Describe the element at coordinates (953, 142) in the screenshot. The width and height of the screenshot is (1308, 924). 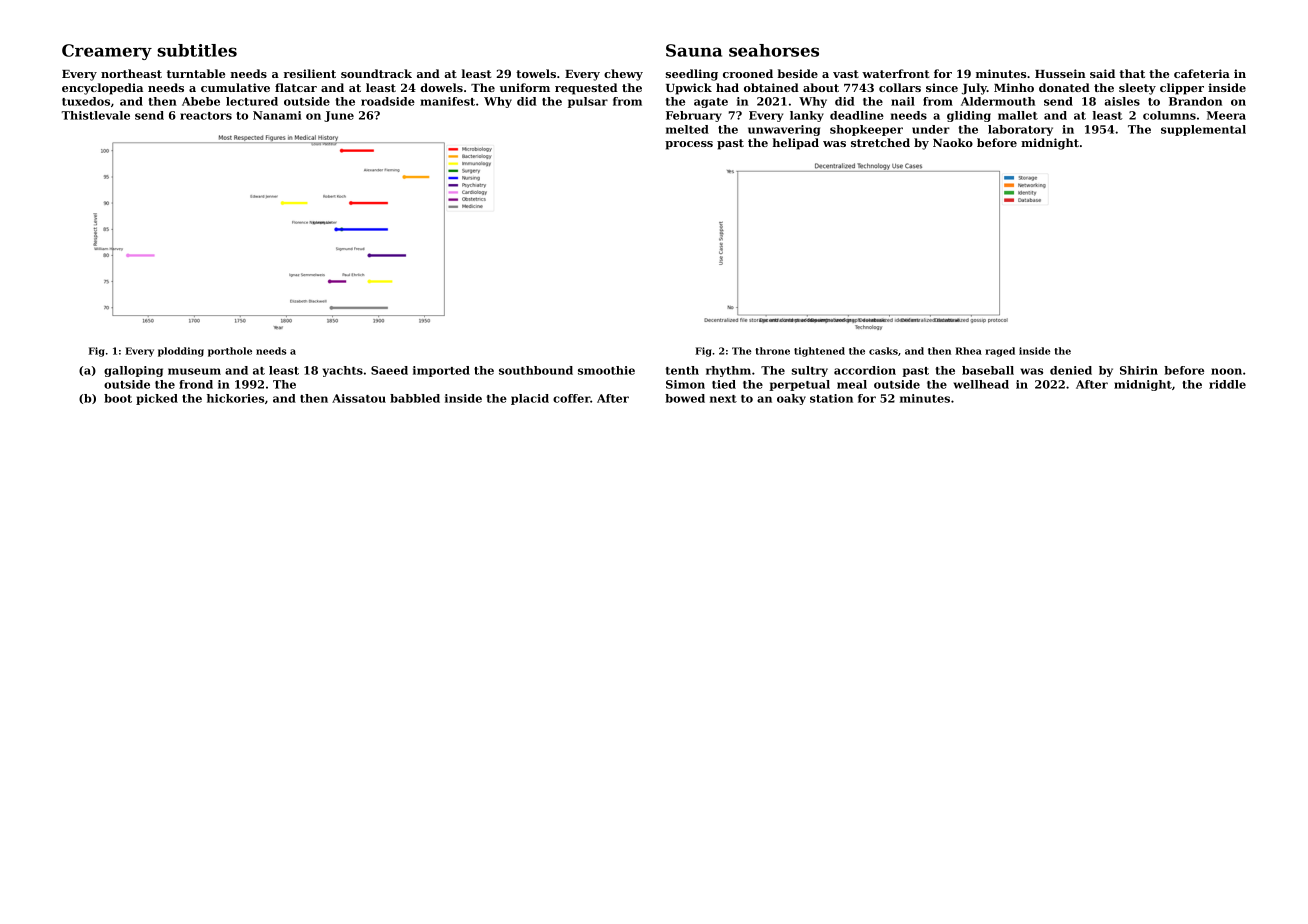
I see `Naoko` at that location.
